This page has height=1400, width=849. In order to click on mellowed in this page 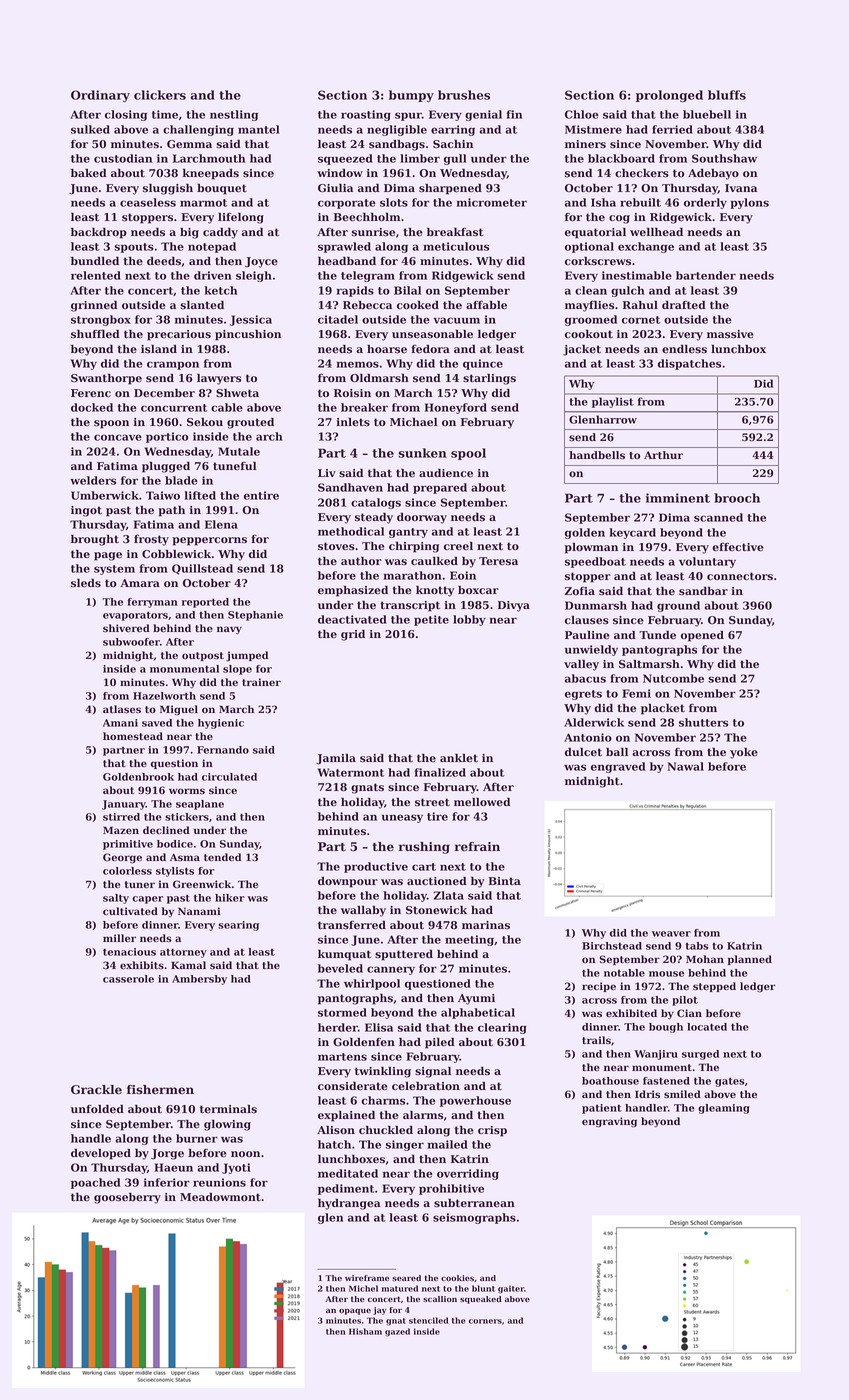, I will do `click(482, 802)`.
